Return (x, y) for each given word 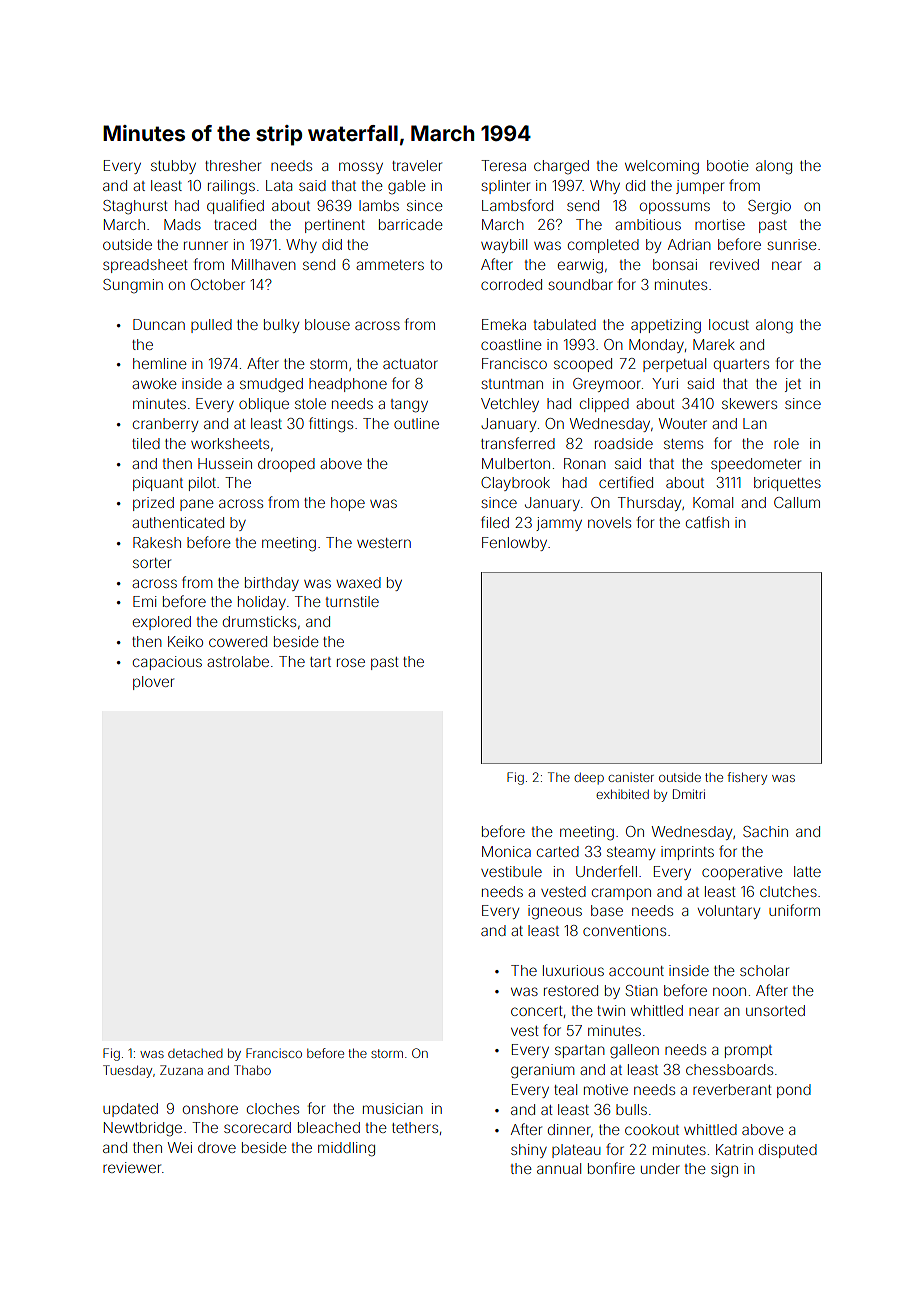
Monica (506, 851)
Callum (797, 502)
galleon (634, 1051)
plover (153, 683)
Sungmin (133, 286)
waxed (359, 582)
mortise (720, 224)
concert (536, 1011)
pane (197, 505)
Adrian (689, 244)
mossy (361, 168)
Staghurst (135, 207)
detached (195, 1053)
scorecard (257, 1127)
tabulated (565, 324)
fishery (747, 778)
